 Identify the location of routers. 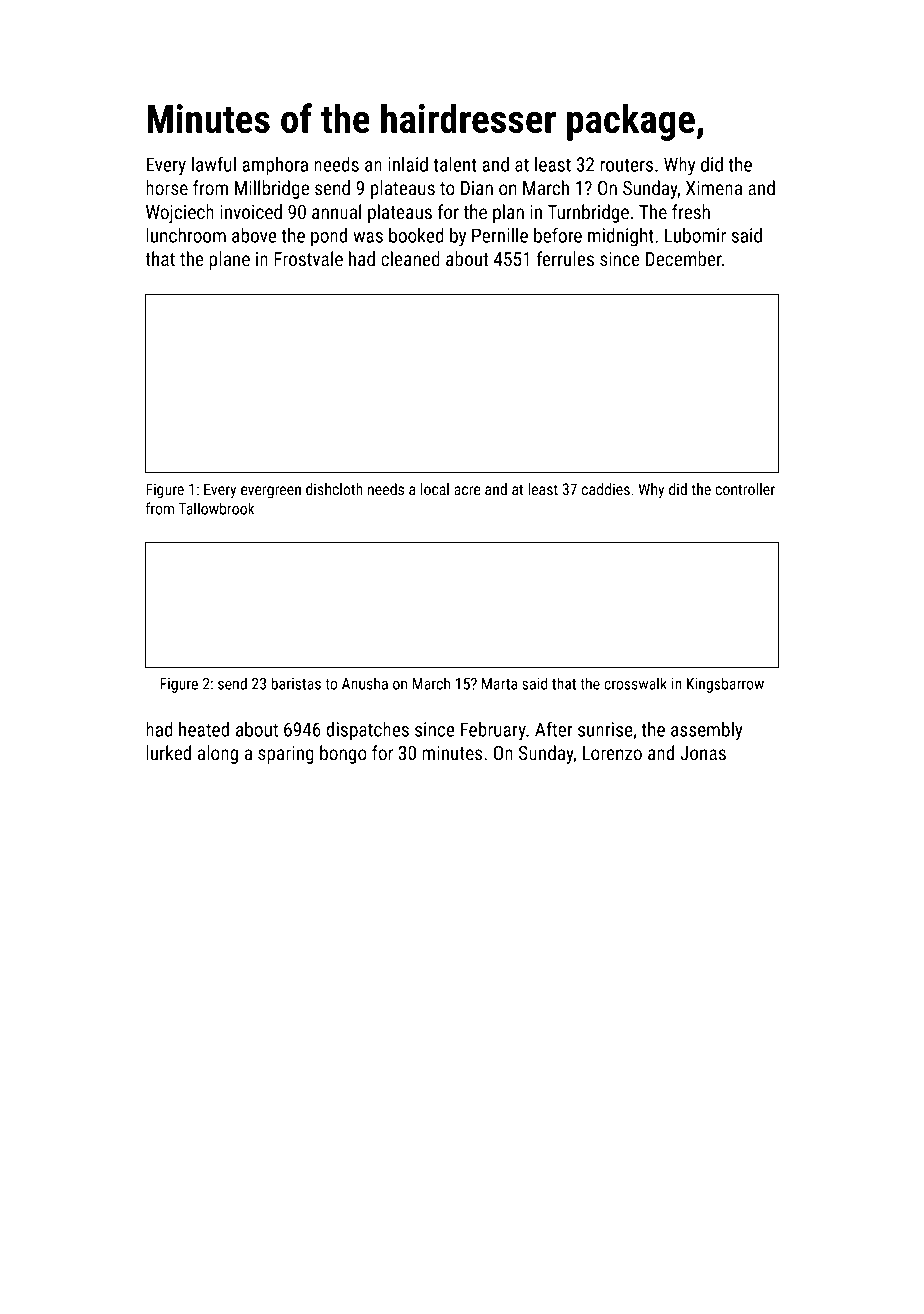
(626, 165).
